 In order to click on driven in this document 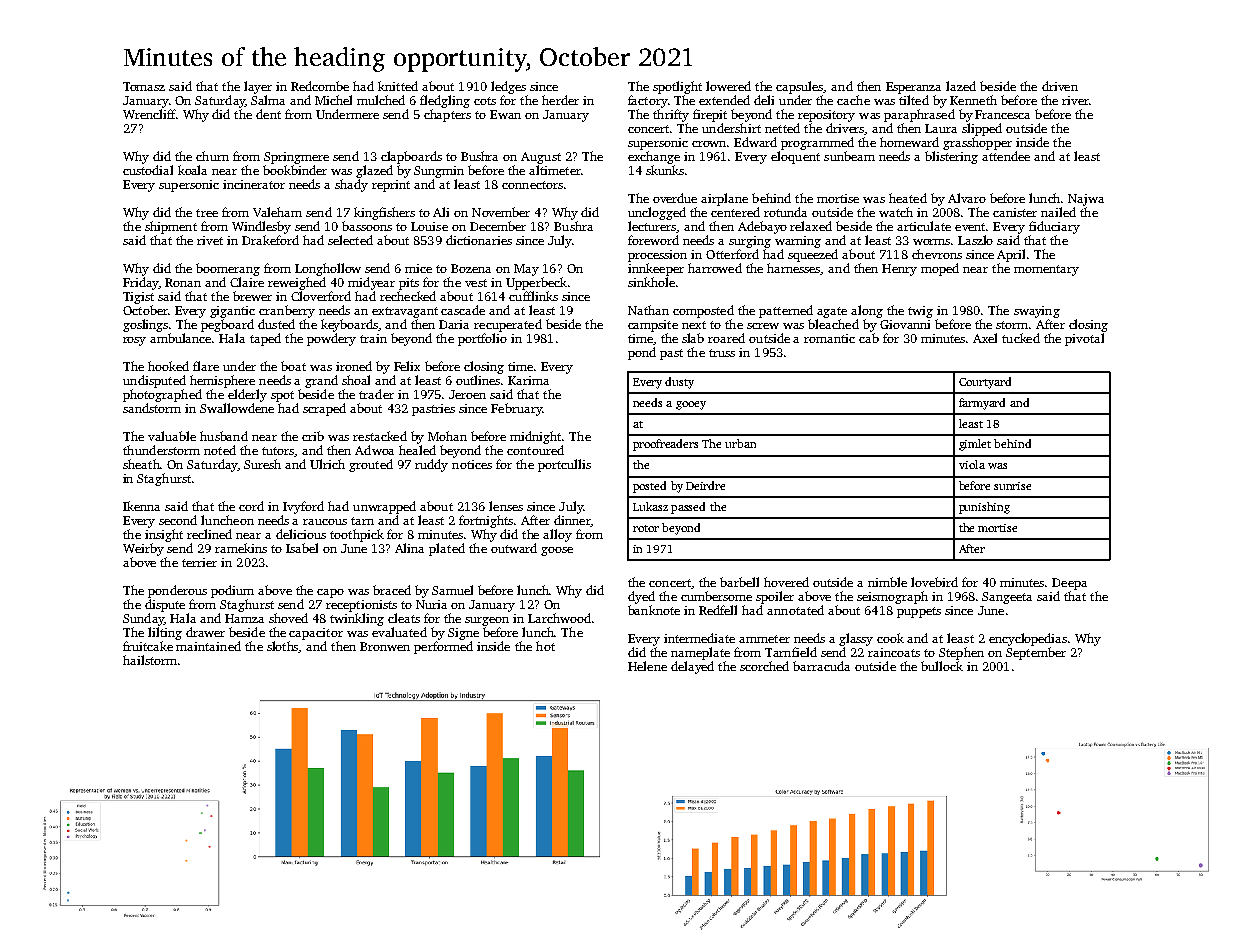, I will do `click(1060, 86)`.
